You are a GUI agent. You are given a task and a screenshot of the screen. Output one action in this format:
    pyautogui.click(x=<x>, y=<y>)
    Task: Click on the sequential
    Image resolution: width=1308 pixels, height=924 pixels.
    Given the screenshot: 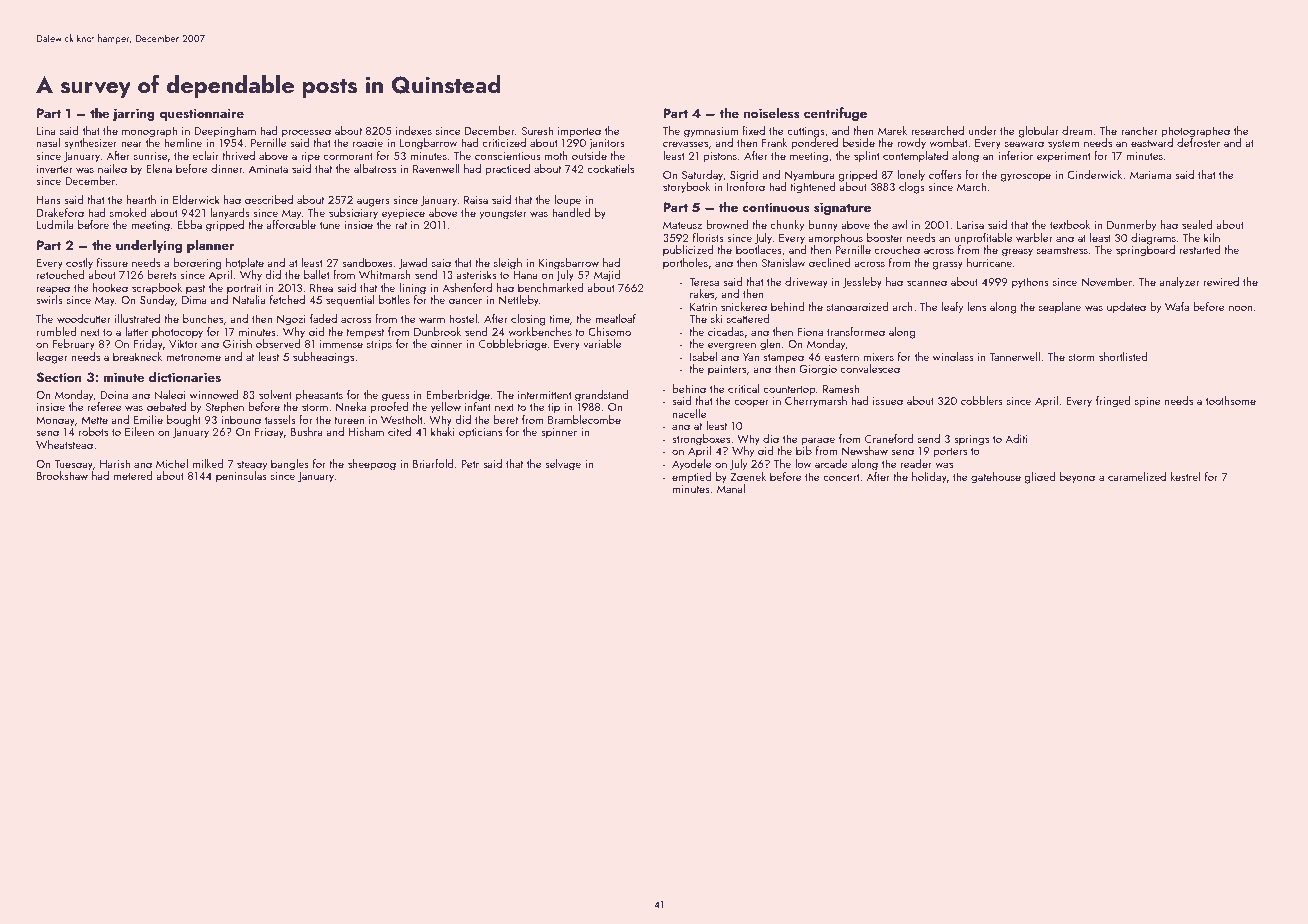 What is the action you would take?
    pyautogui.click(x=350, y=301)
